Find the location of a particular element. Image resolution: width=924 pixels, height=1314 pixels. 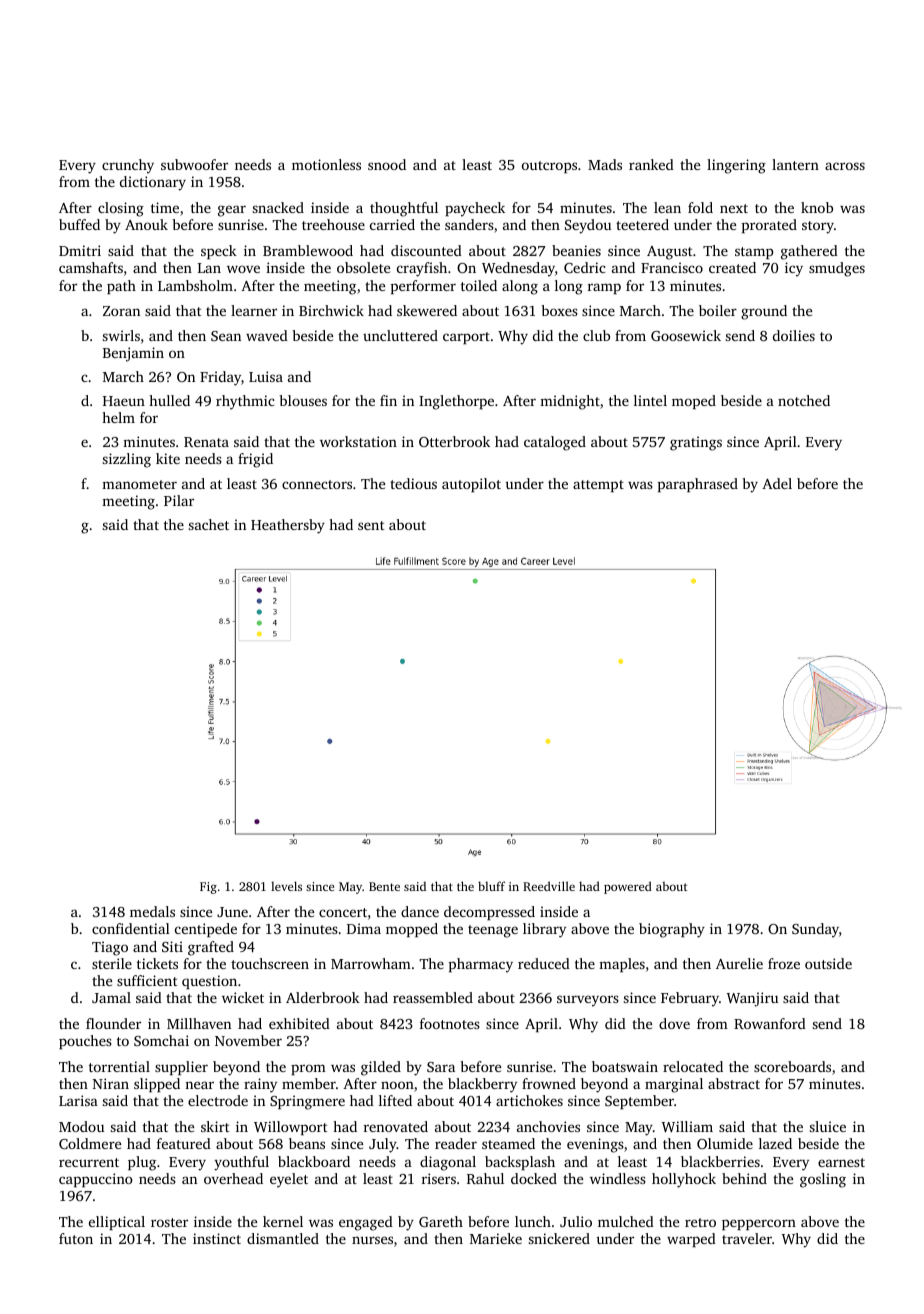

Julio is located at coordinates (576, 1221).
